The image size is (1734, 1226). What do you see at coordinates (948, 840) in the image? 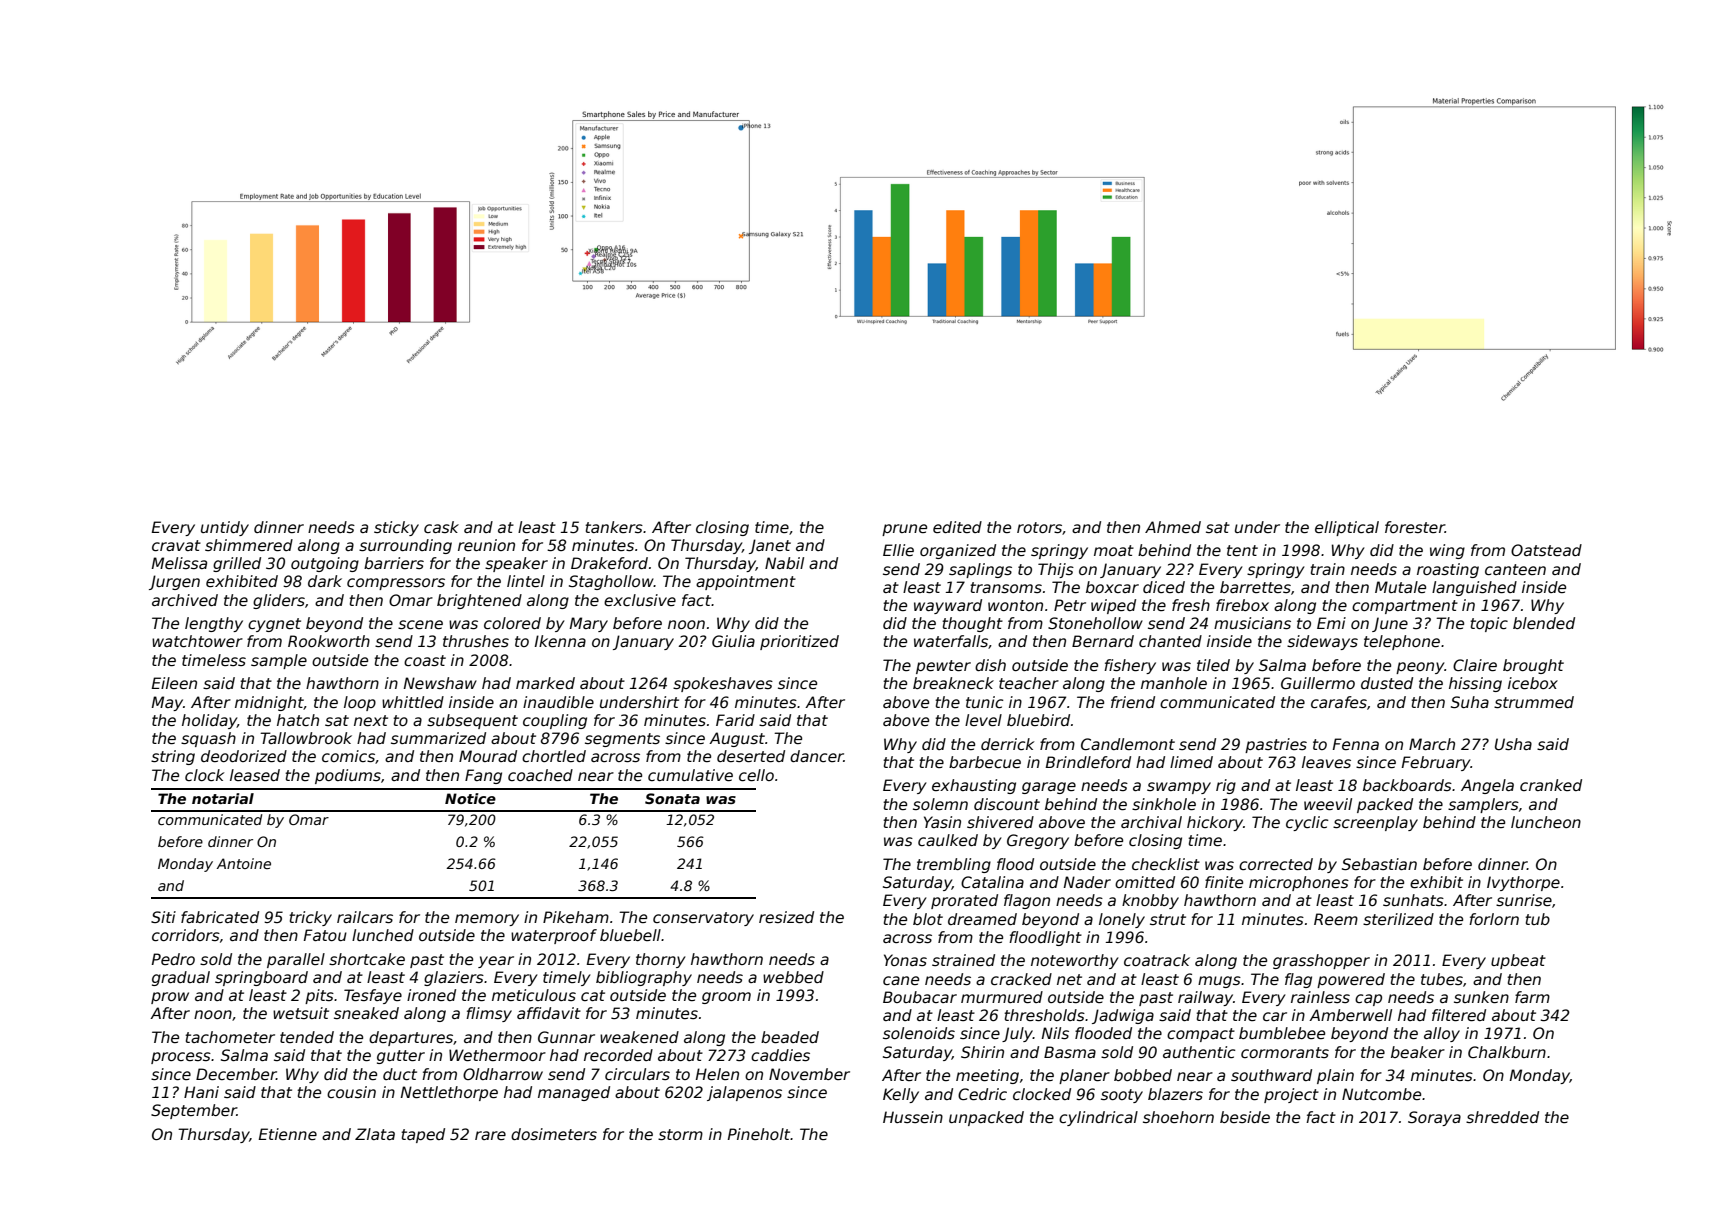
I see `caulked` at bounding box center [948, 840].
